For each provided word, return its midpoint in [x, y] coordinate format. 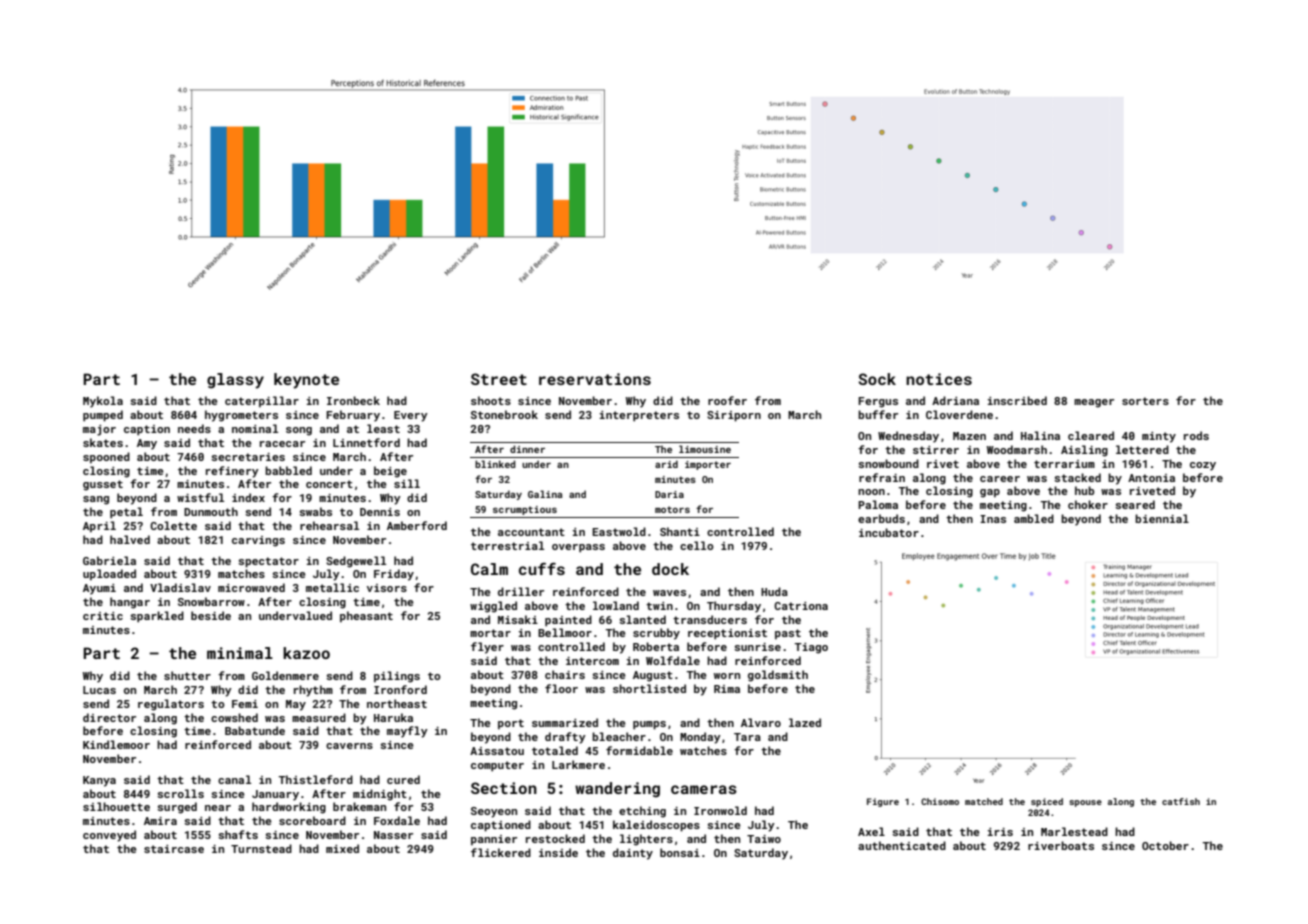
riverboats [1061, 845]
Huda [774, 591]
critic [103, 616]
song [299, 431]
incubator [889, 532]
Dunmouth [211, 511]
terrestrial [507, 545]
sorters [1145, 401]
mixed [342, 848]
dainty [633, 854]
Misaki [518, 619]
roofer [727, 400]
